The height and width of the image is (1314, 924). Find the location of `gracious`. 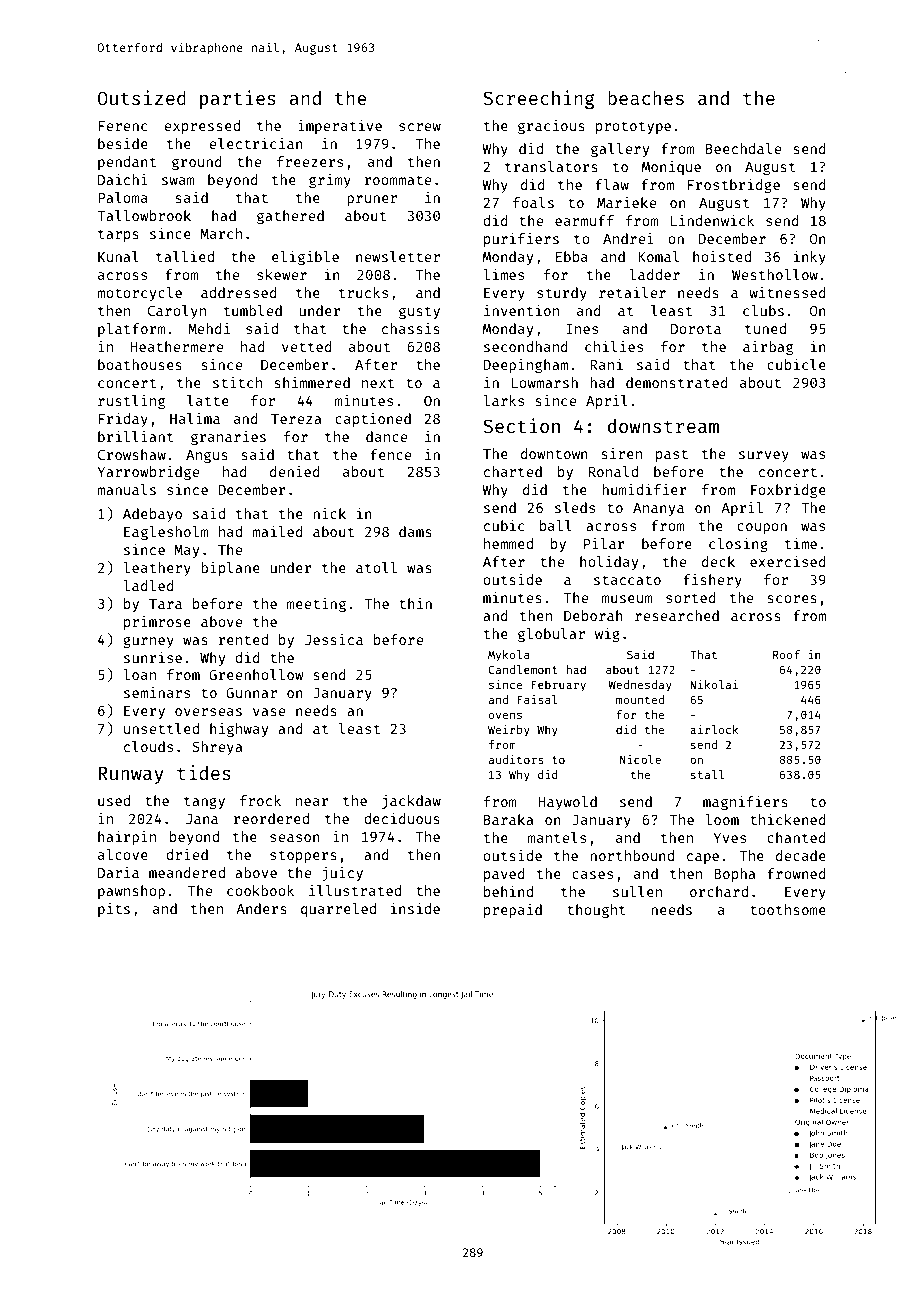

gracious is located at coordinates (551, 127).
